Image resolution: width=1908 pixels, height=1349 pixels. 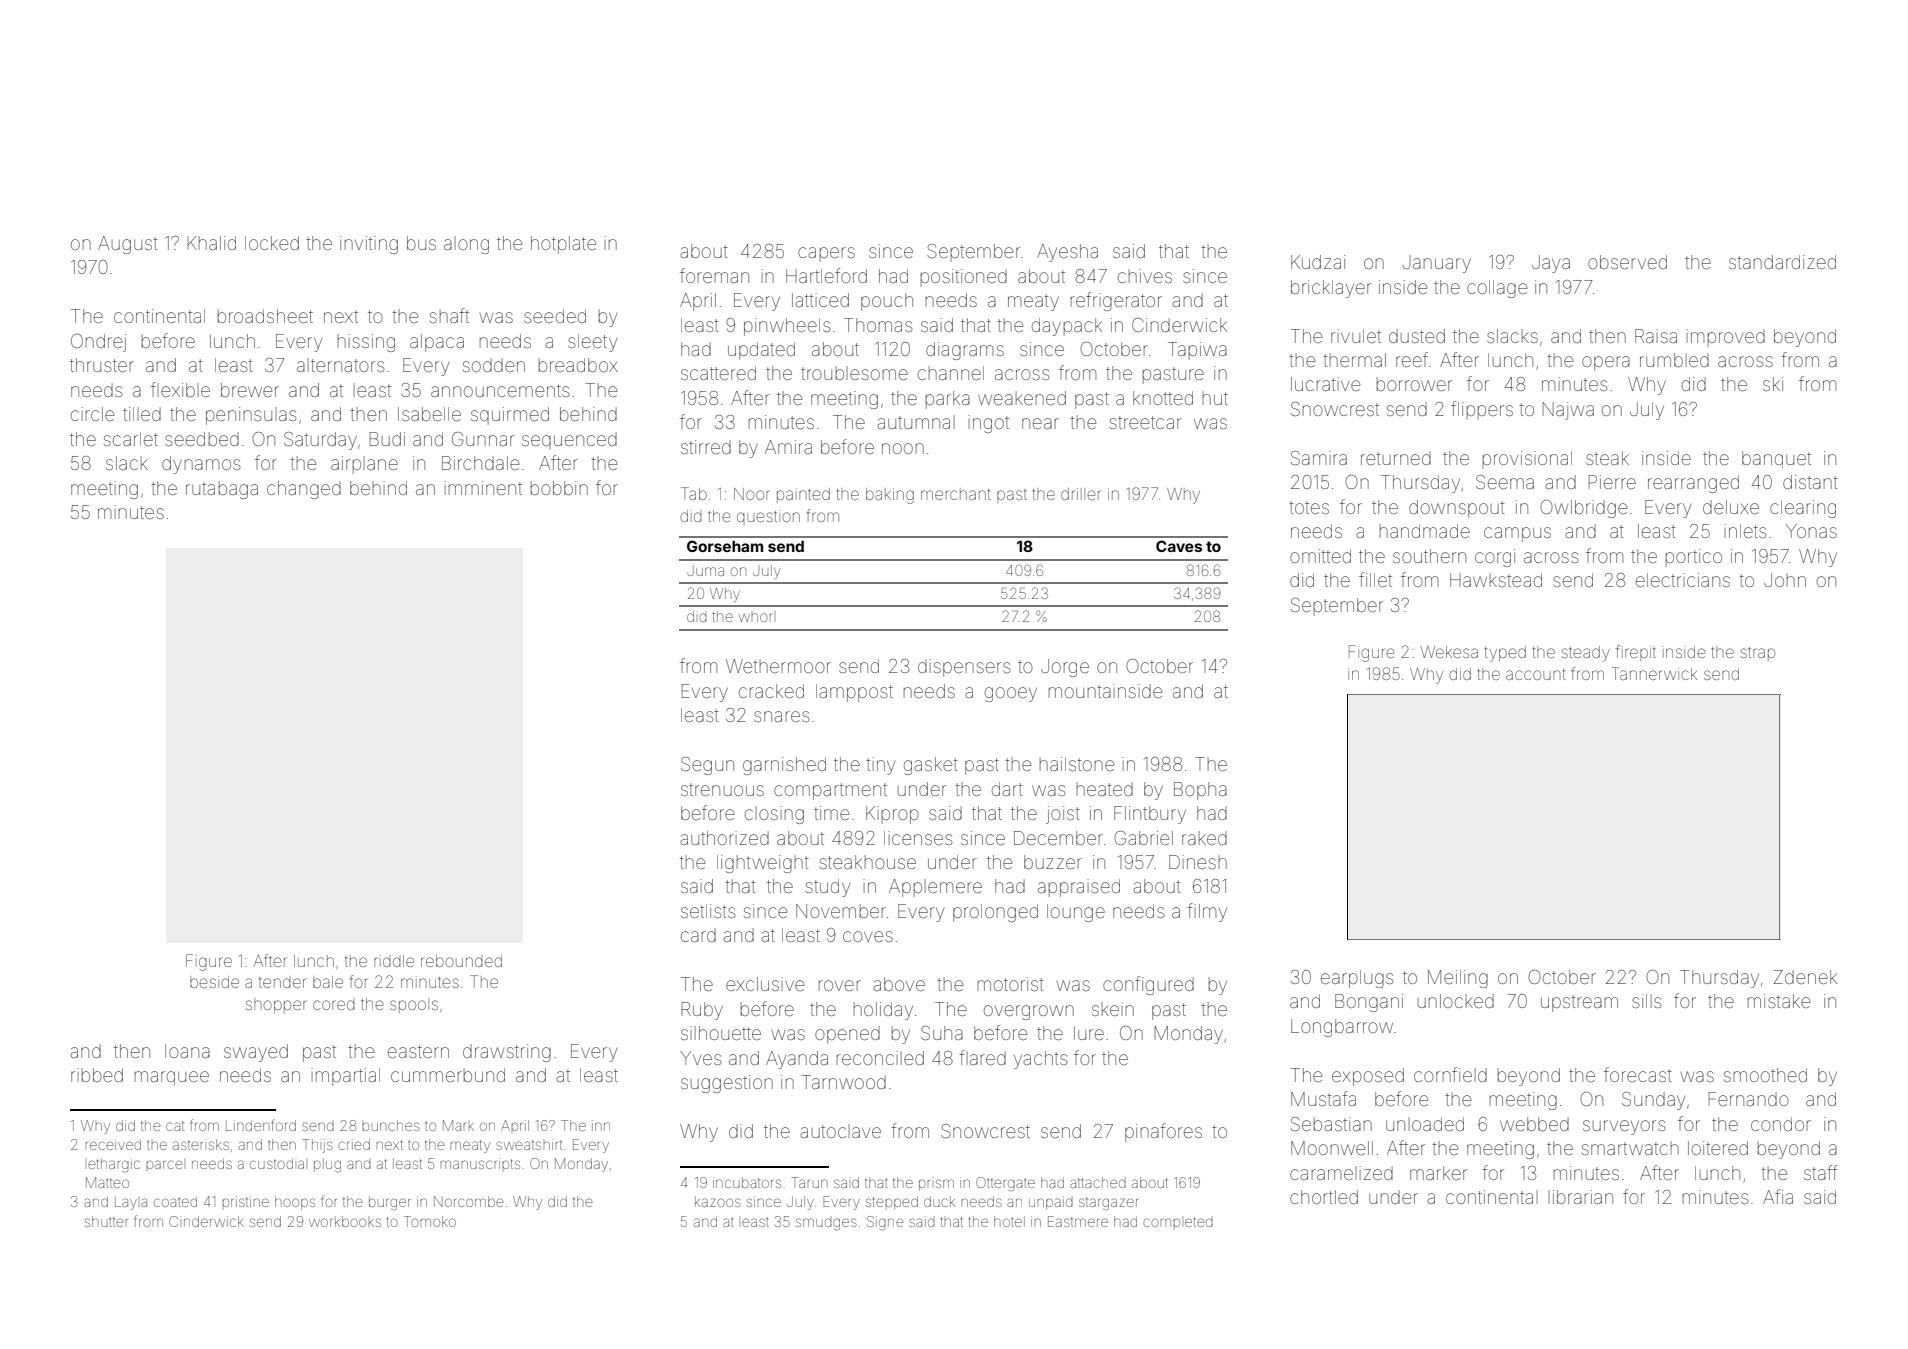 What do you see at coordinates (1204, 838) in the image?
I see `raked` at bounding box center [1204, 838].
